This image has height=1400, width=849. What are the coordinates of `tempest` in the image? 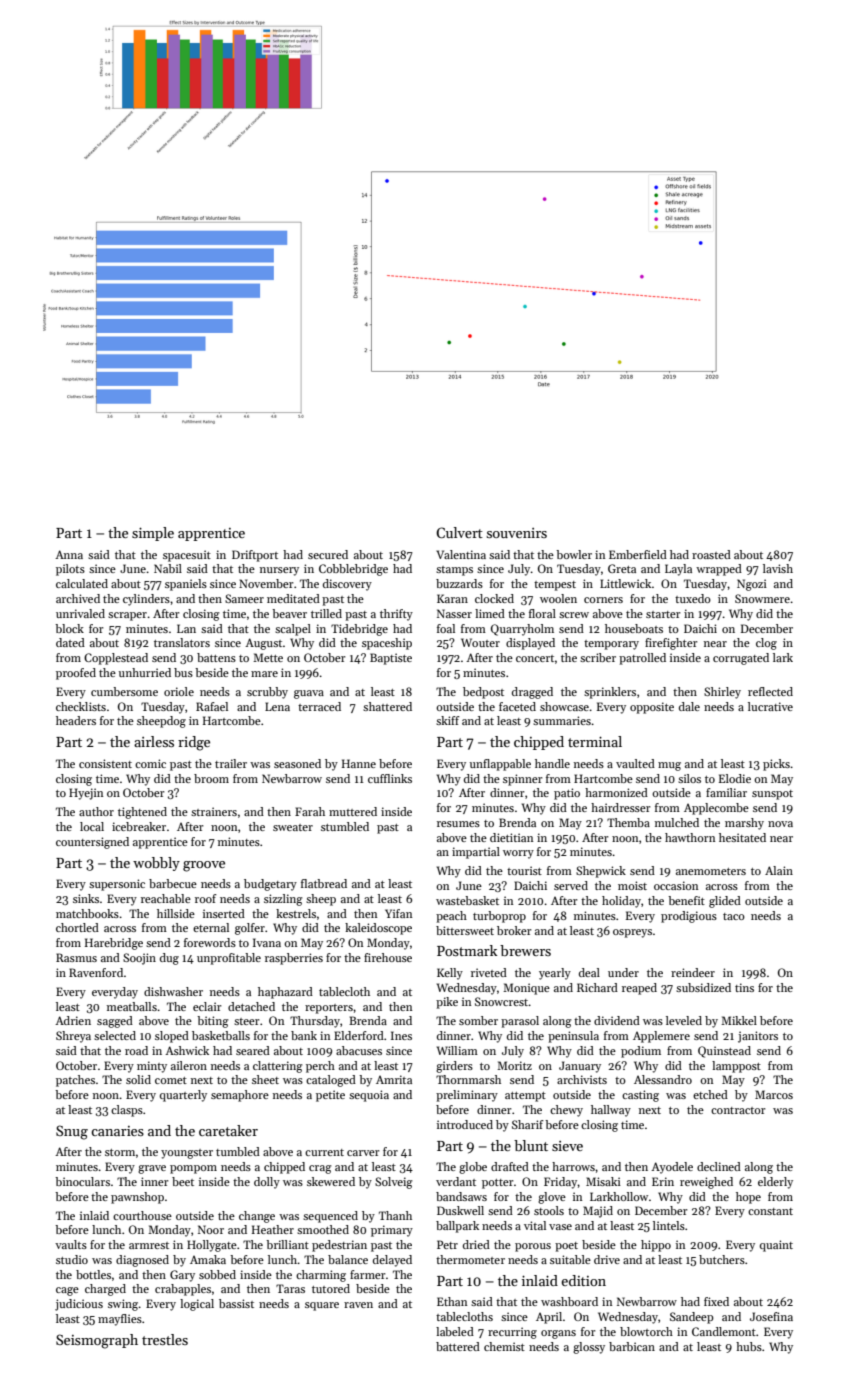 It's located at (555, 586).
